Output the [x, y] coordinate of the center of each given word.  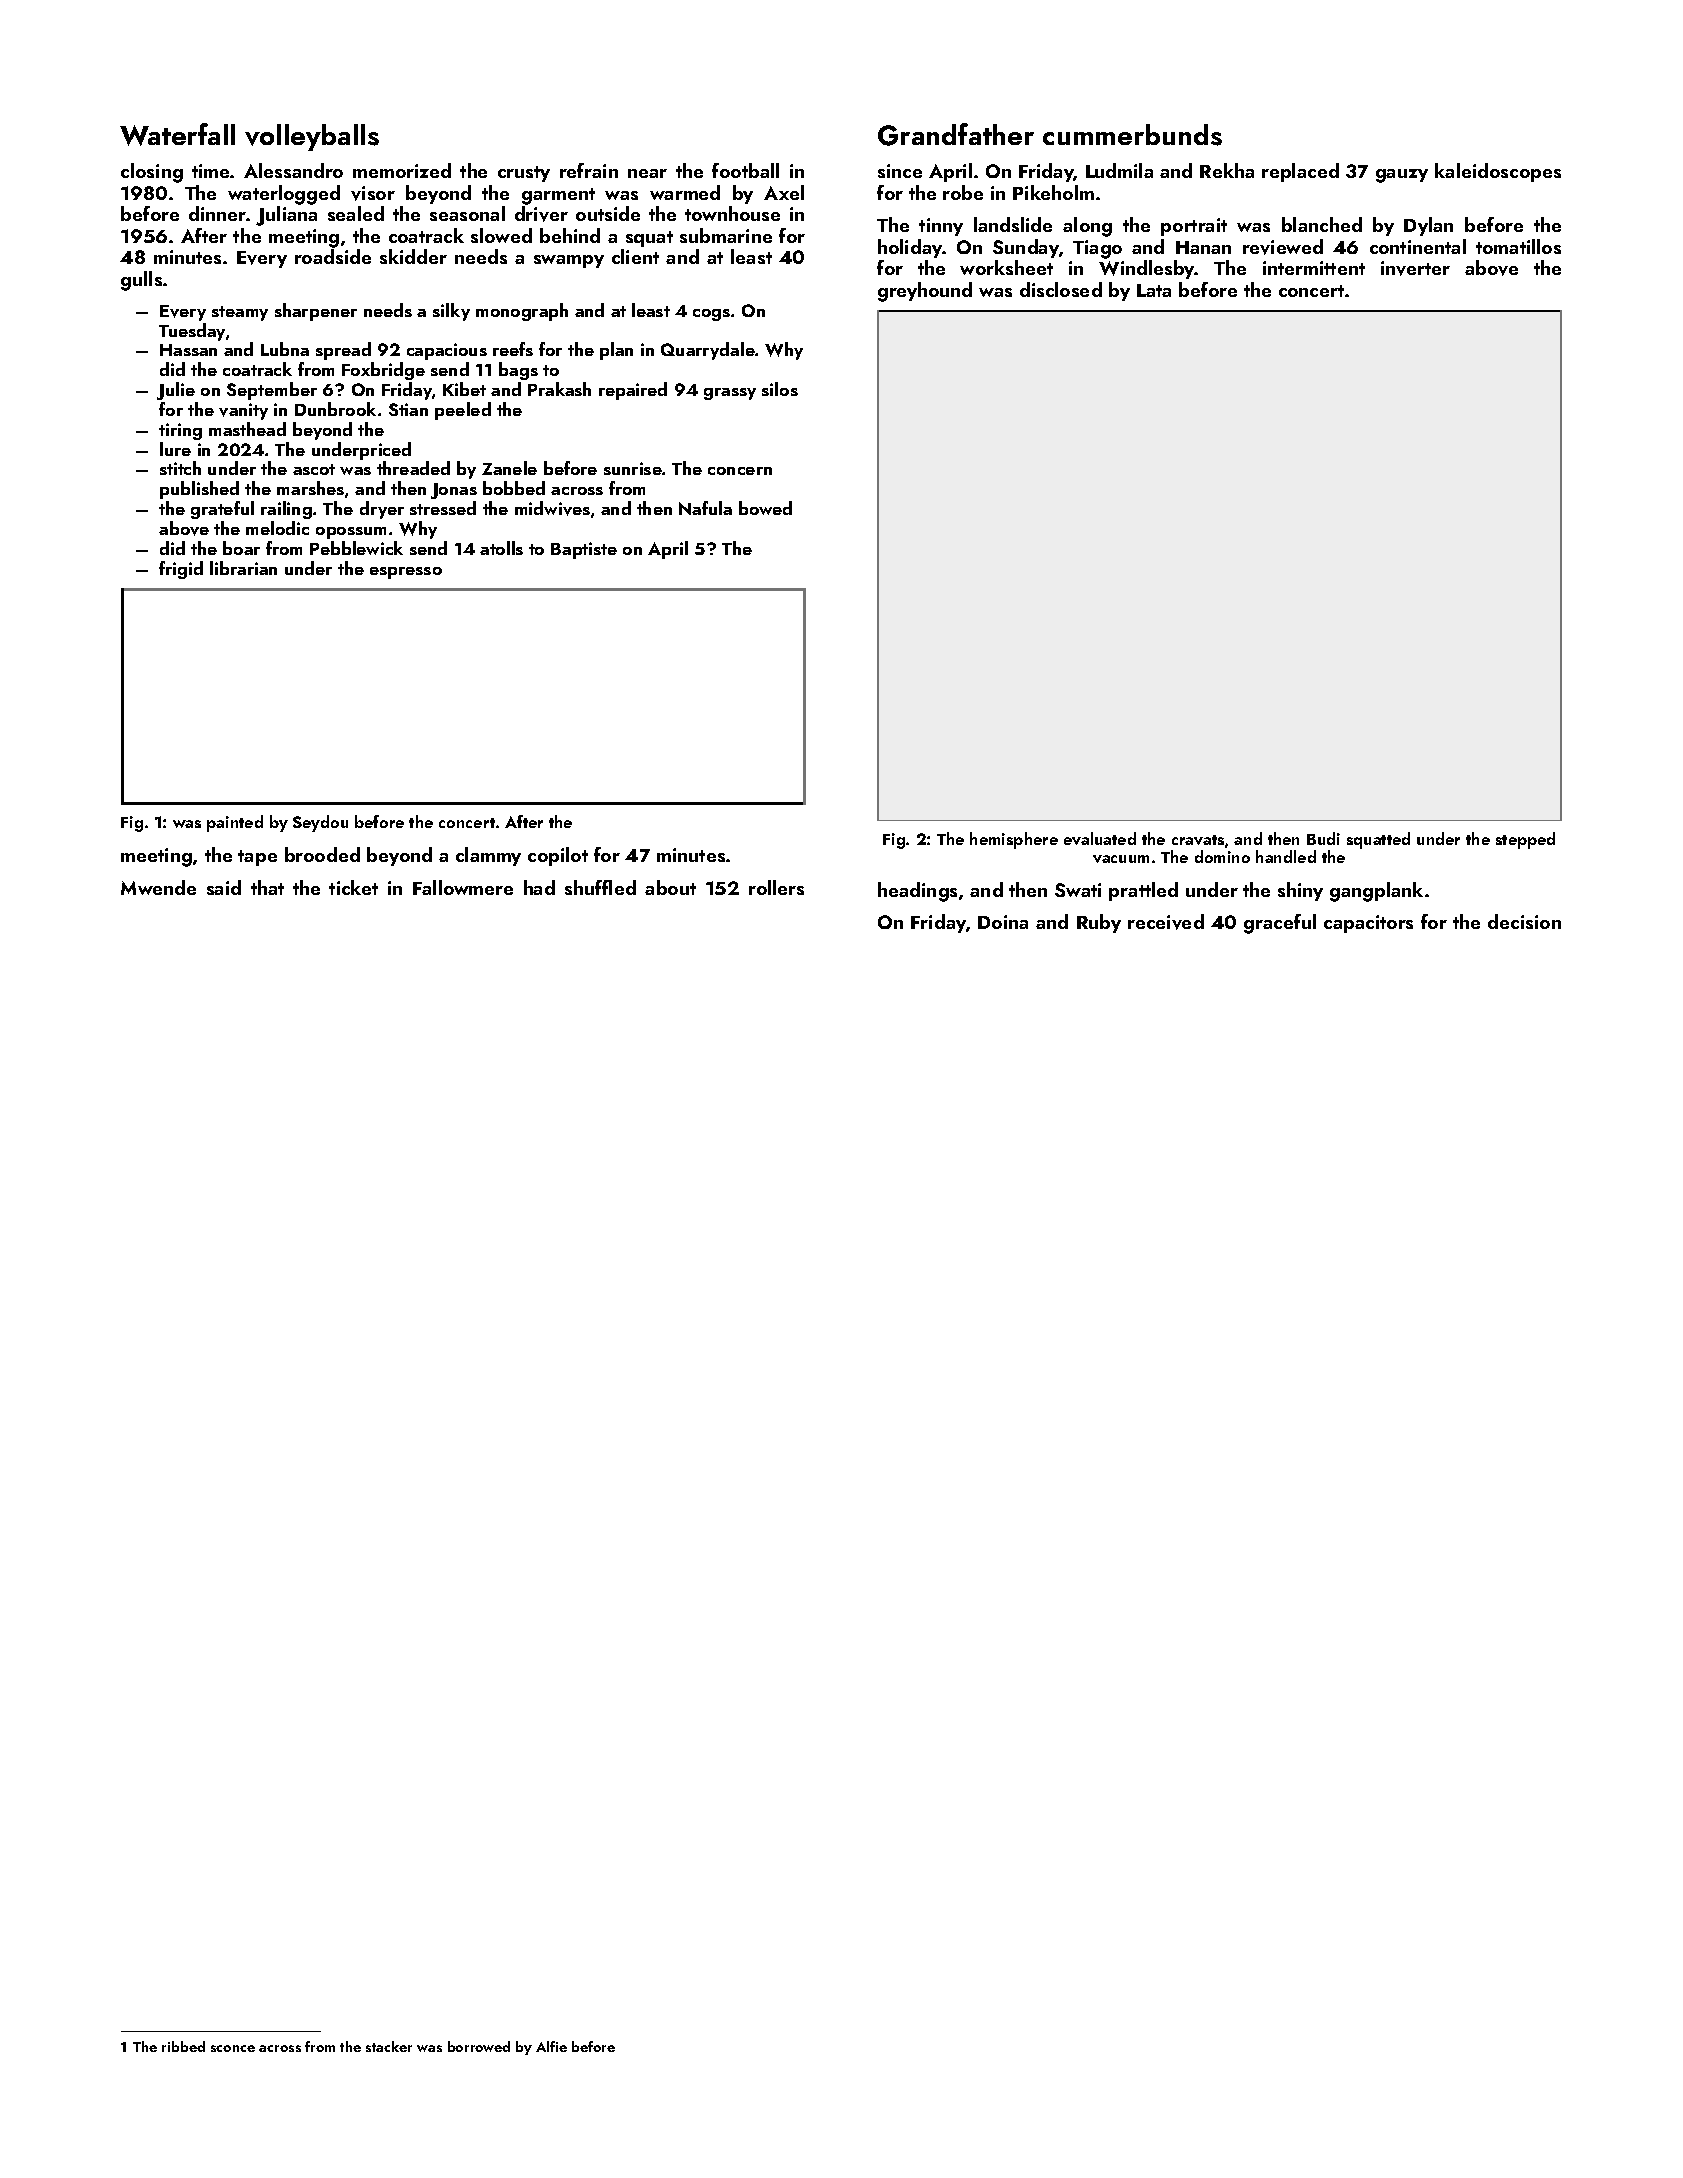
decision [1524, 921]
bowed [765, 508]
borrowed [479, 2046]
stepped [1525, 840]
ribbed [183, 2046]
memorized [402, 170]
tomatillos [1518, 246]
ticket [353, 887]
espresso [406, 573]
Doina [1003, 922]
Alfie [551, 2046]
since [900, 171]
